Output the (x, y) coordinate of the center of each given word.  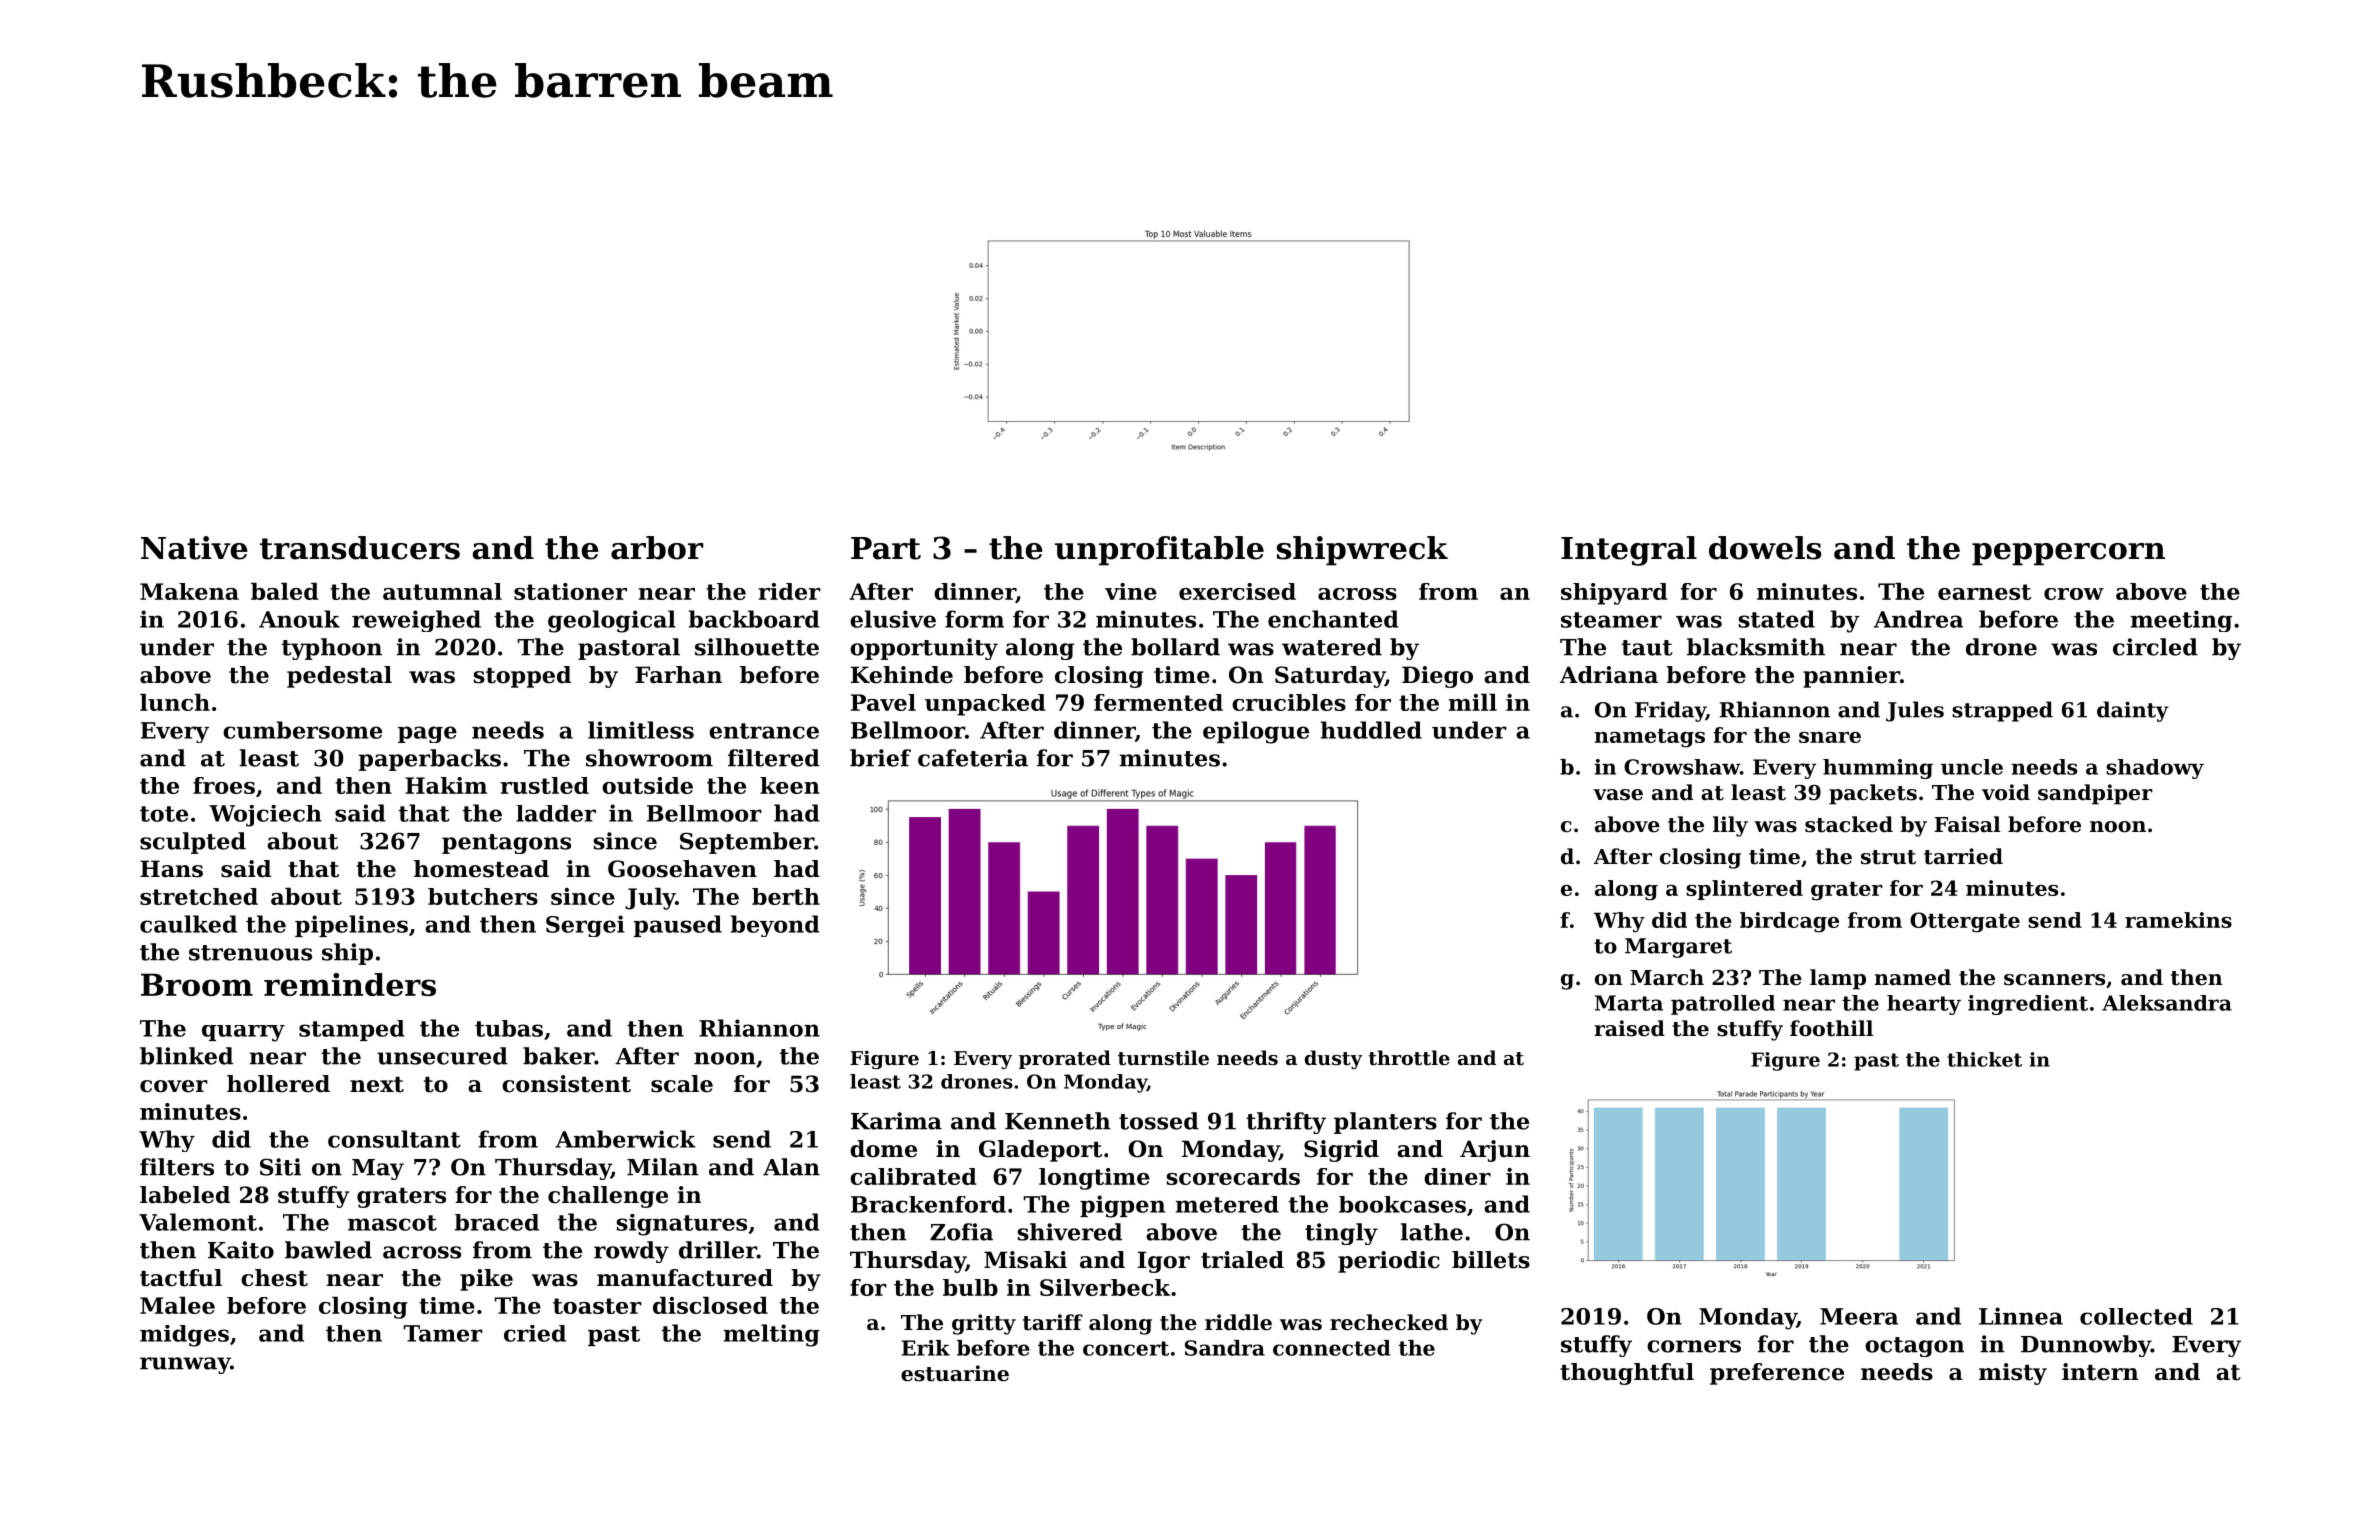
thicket (1984, 1059)
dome (883, 1149)
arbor (657, 548)
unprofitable (1159, 551)
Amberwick (625, 1139)
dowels (1765, 548)
